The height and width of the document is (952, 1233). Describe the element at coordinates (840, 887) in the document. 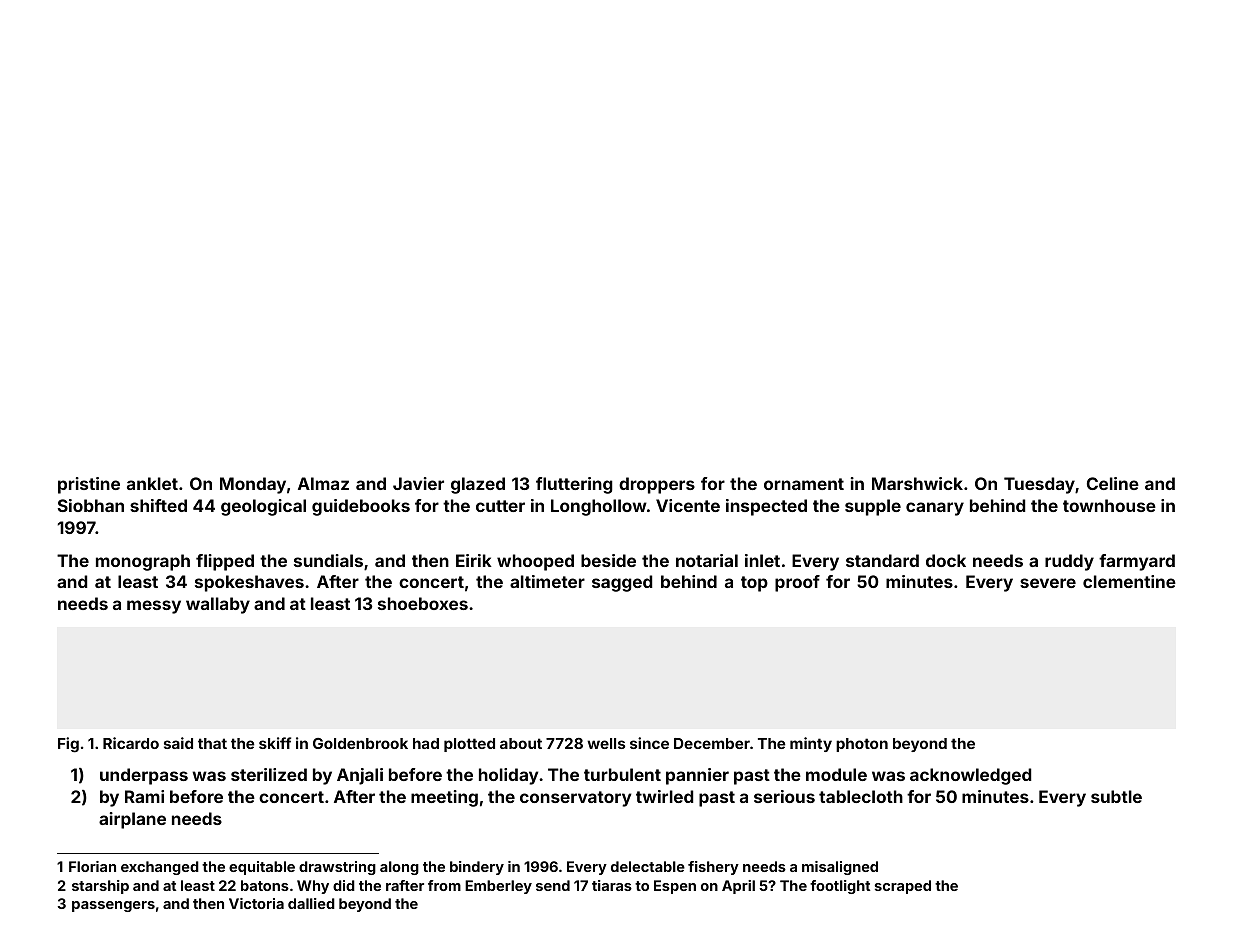

I see `footlight` at that location.
